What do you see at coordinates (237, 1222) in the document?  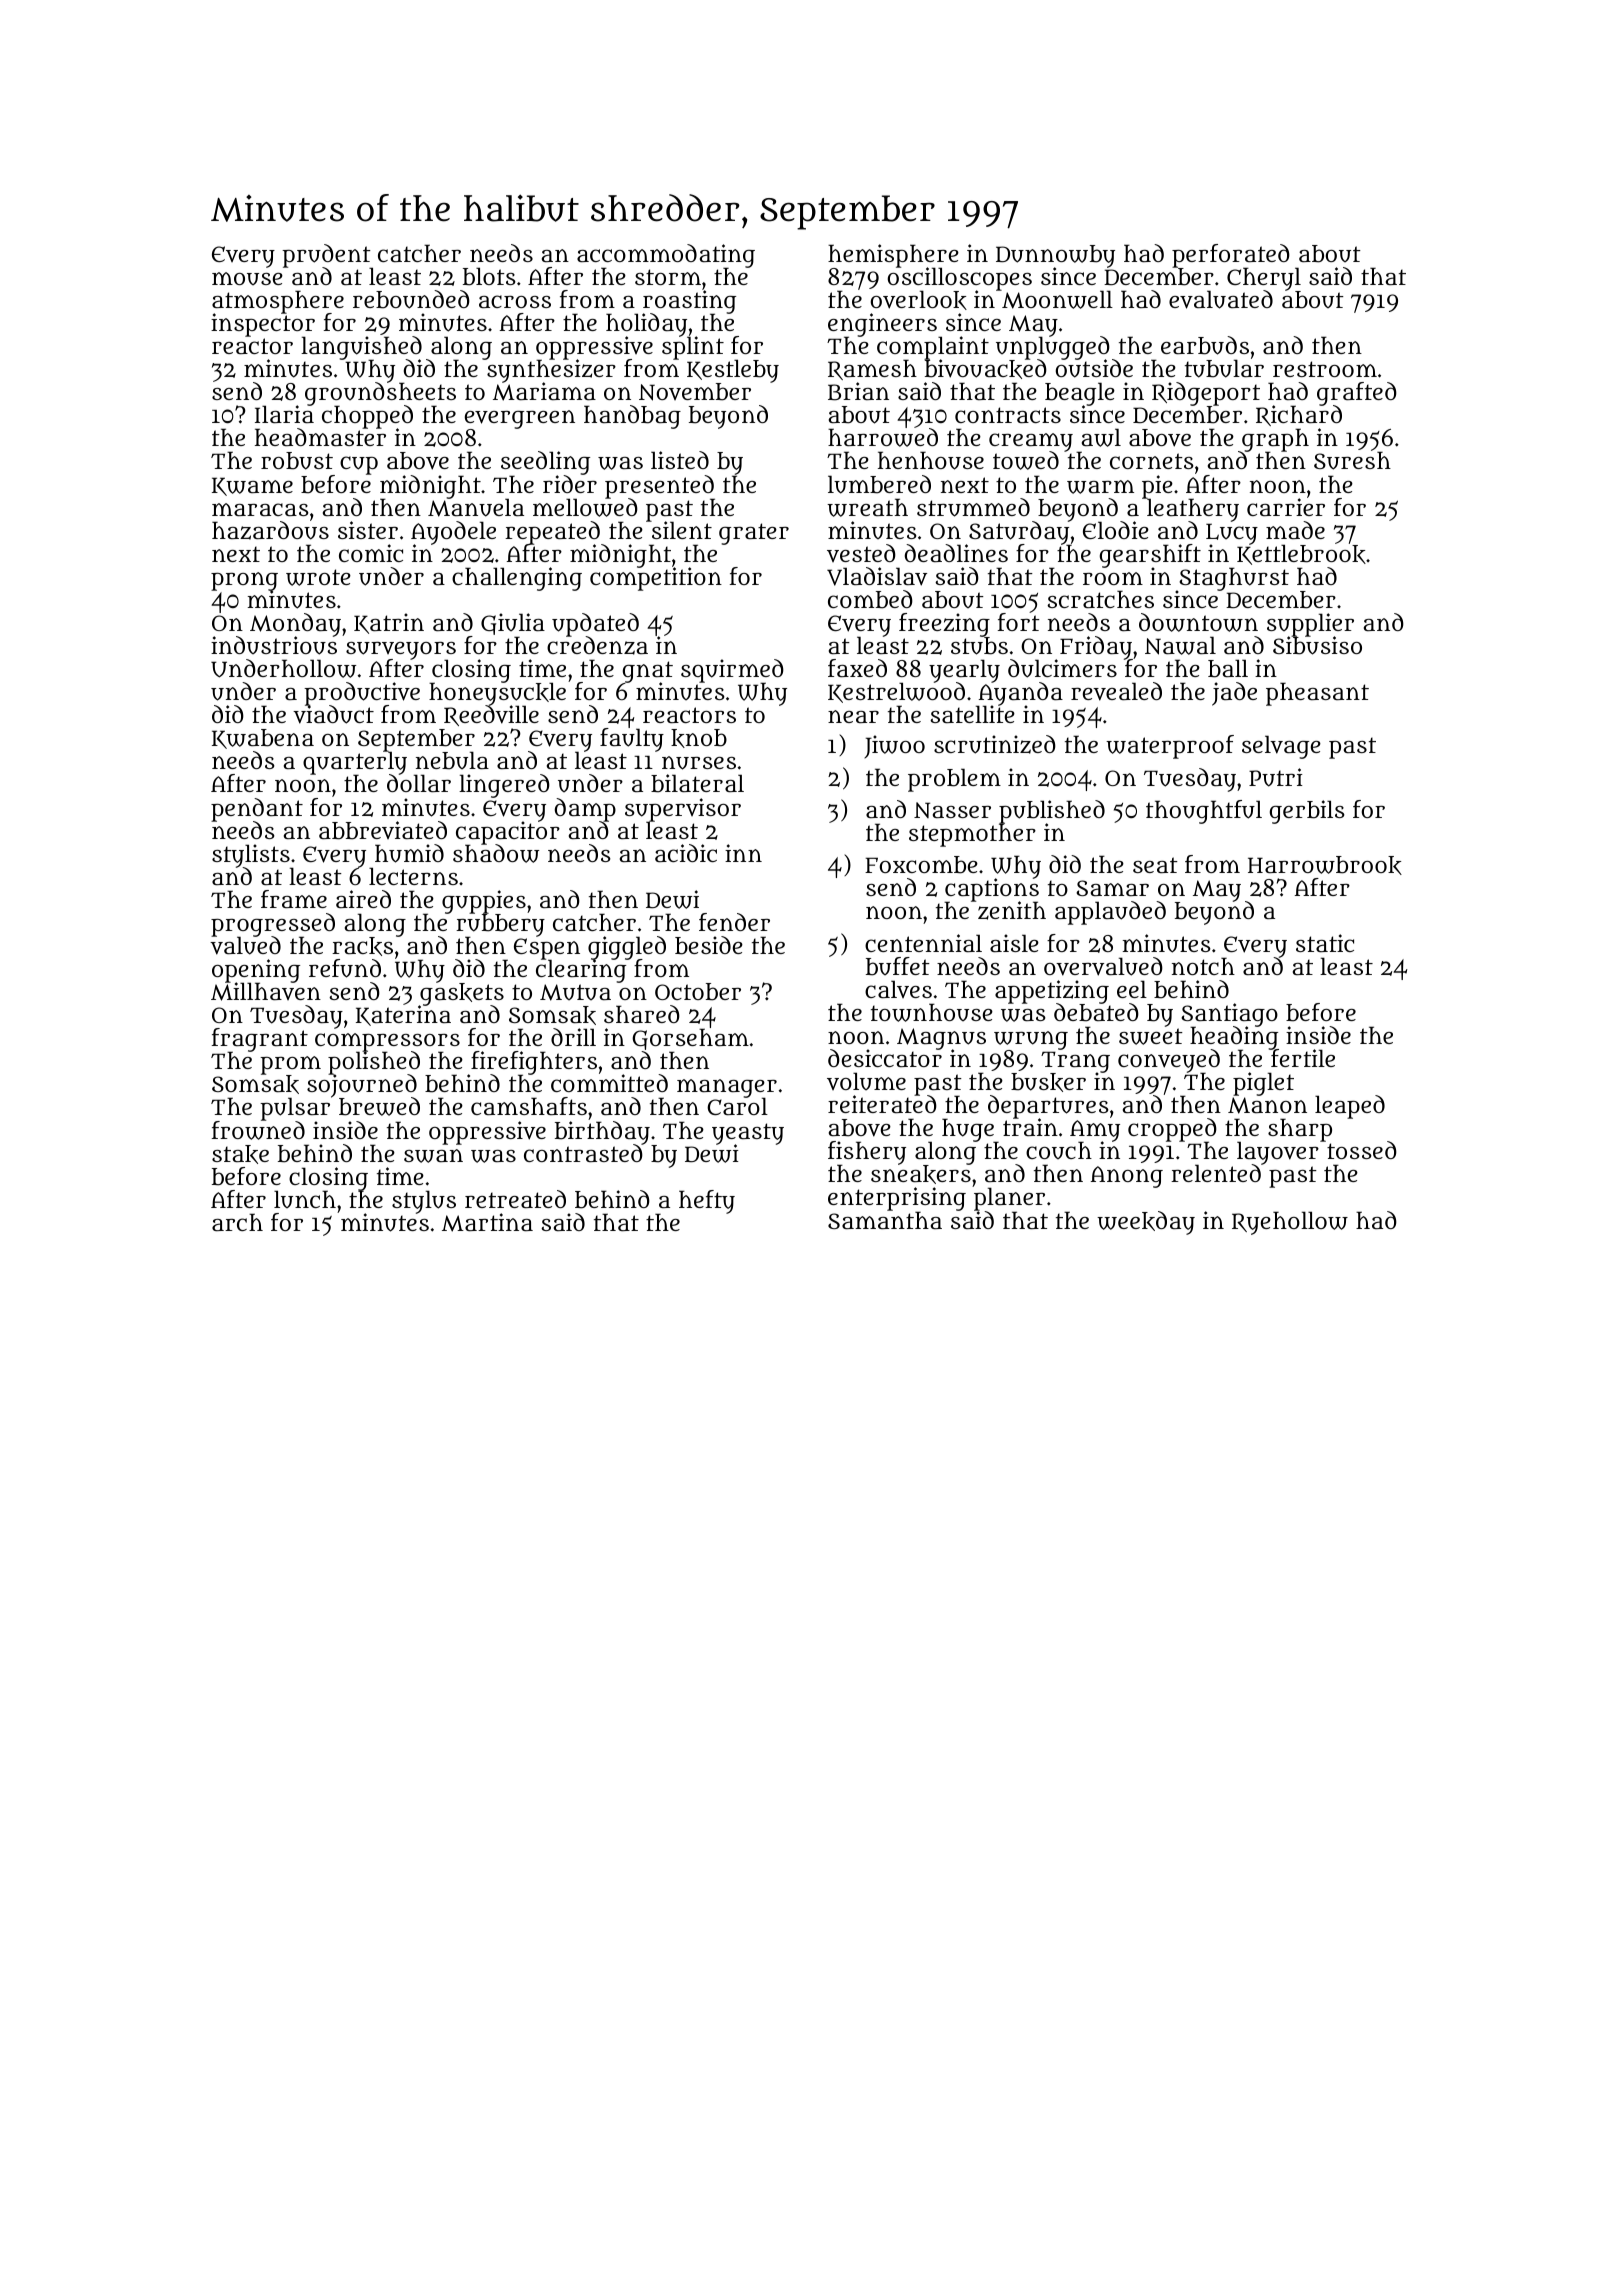 I see `arch` at bounding box center [237, 1222].
